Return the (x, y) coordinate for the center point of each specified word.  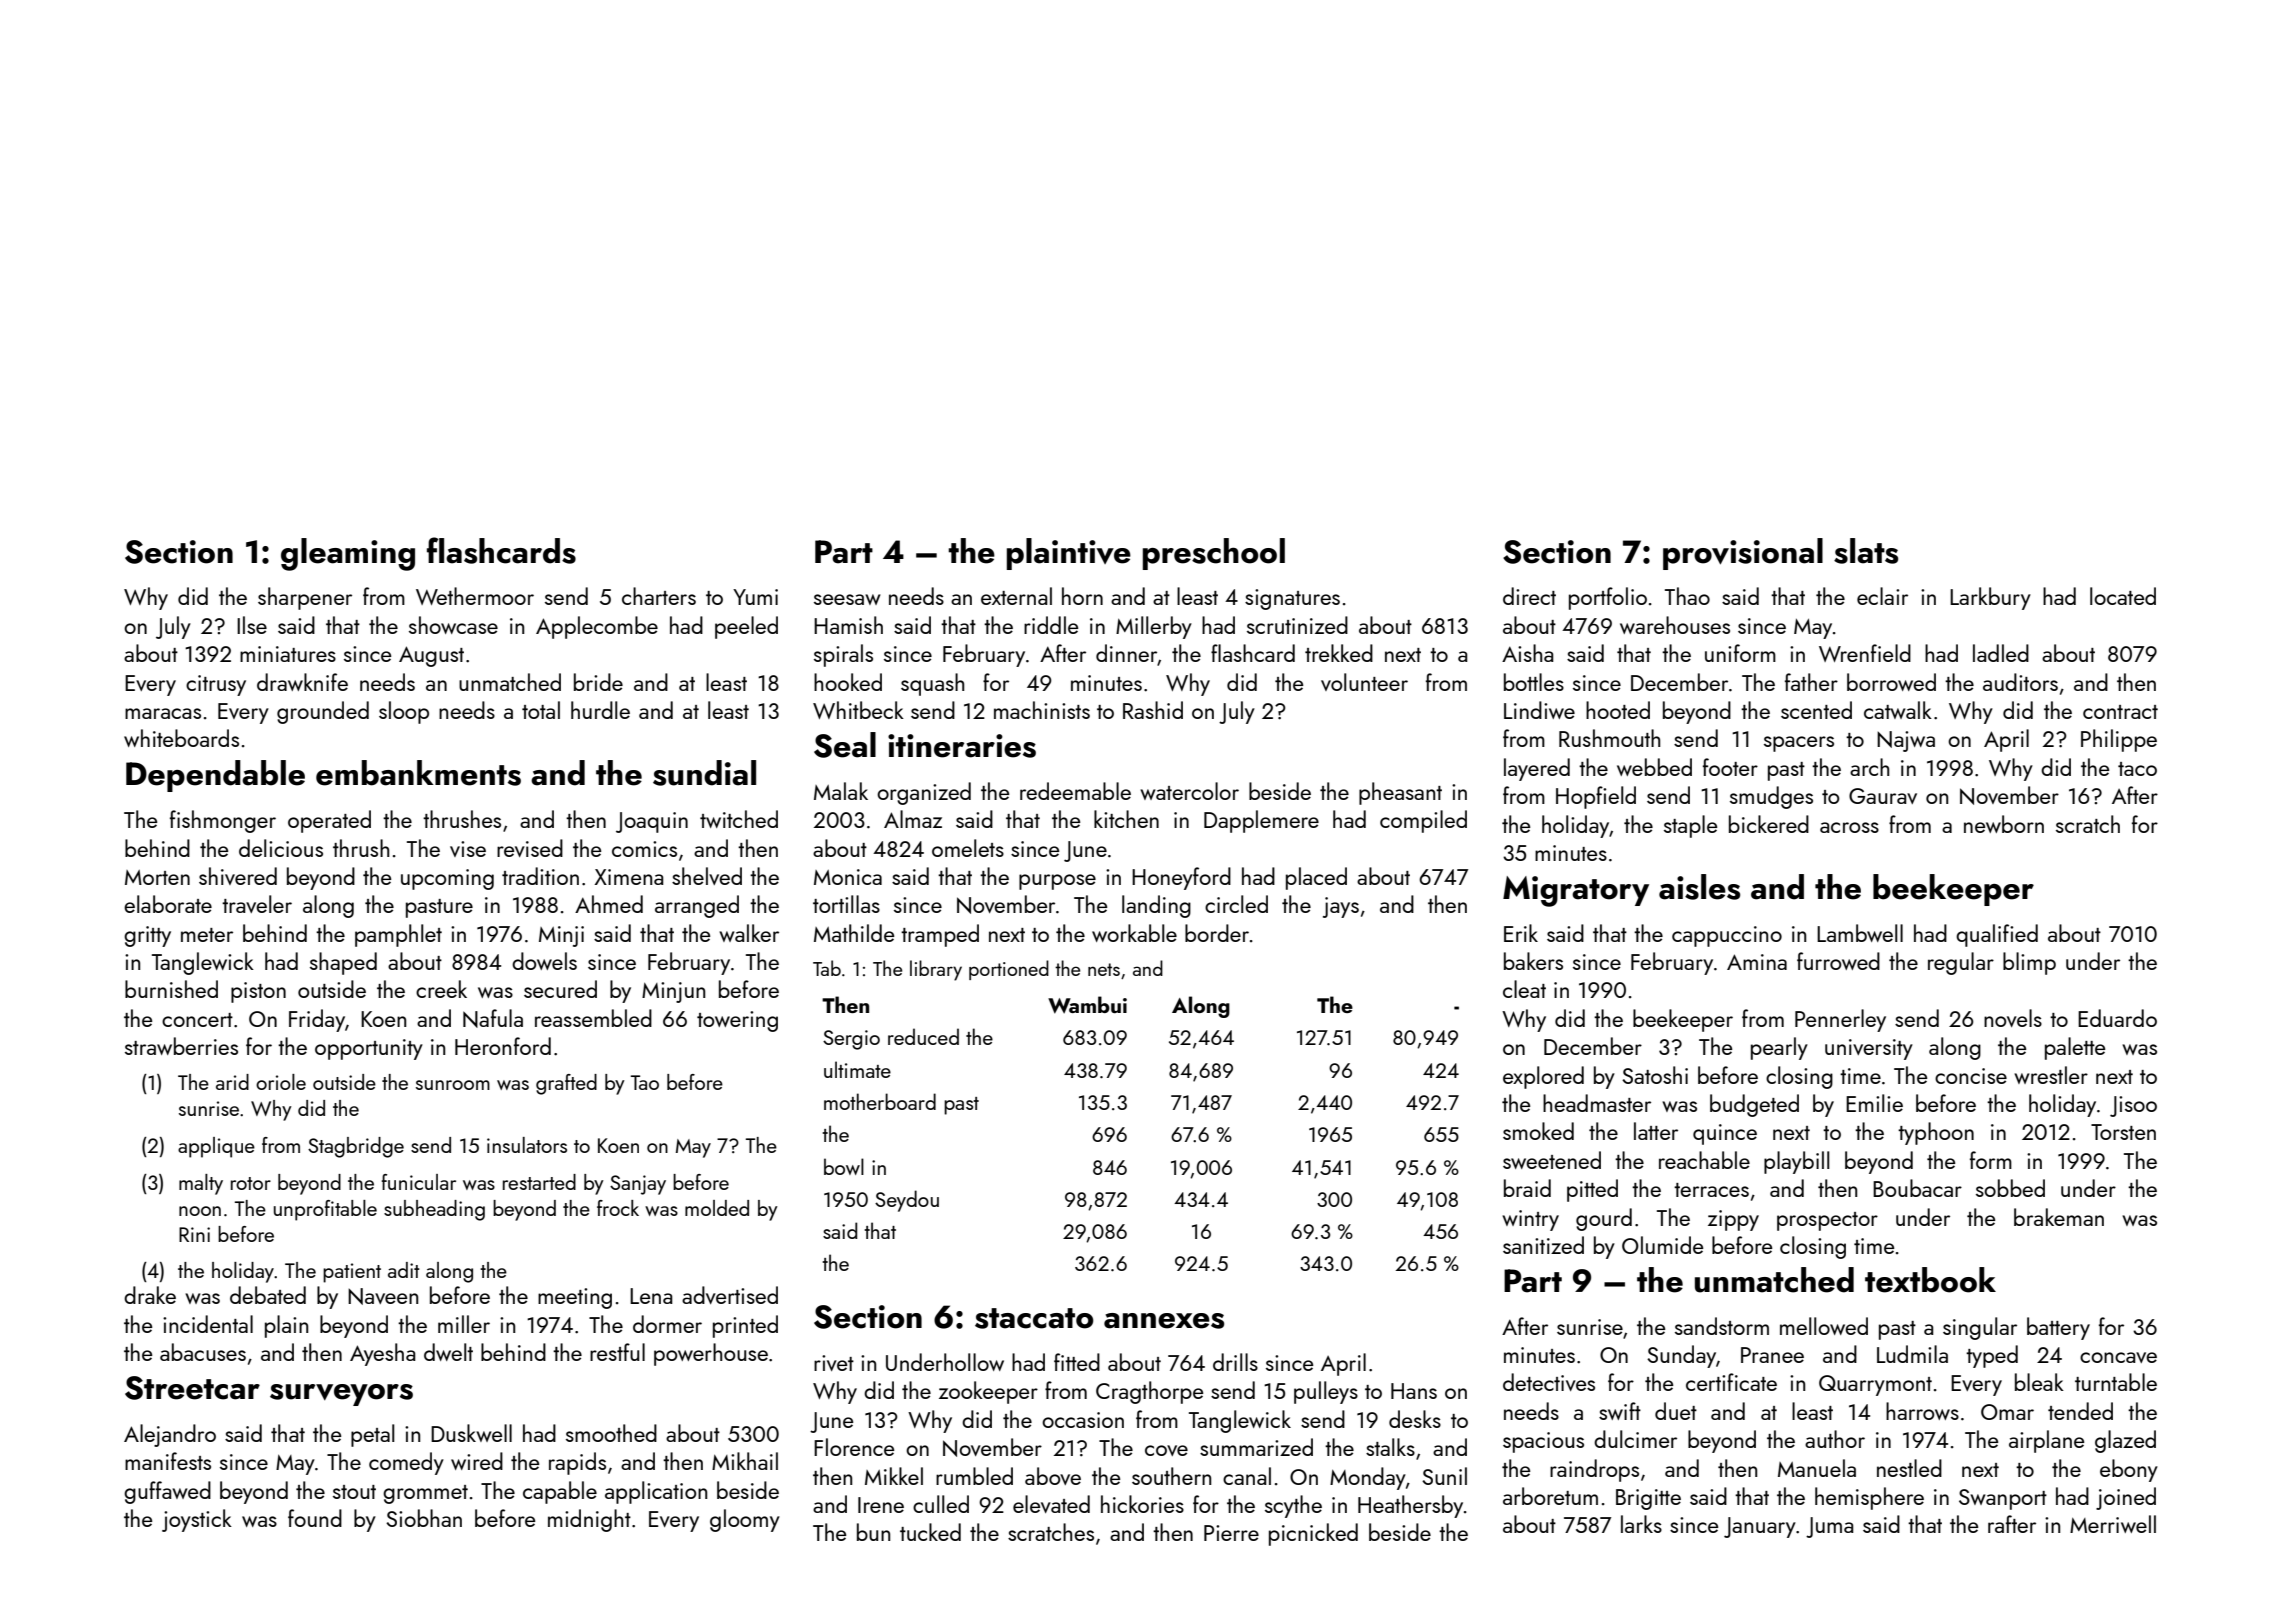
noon (200, 1211)
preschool (1214, 554)
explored (1543, 1077)
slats (1866, 551)
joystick (197, 1520)
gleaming (348, 554)
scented (1816, 710)
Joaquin (652, 822)
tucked (930, 1532)
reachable (1704, 1160)
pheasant (1400, 793)
